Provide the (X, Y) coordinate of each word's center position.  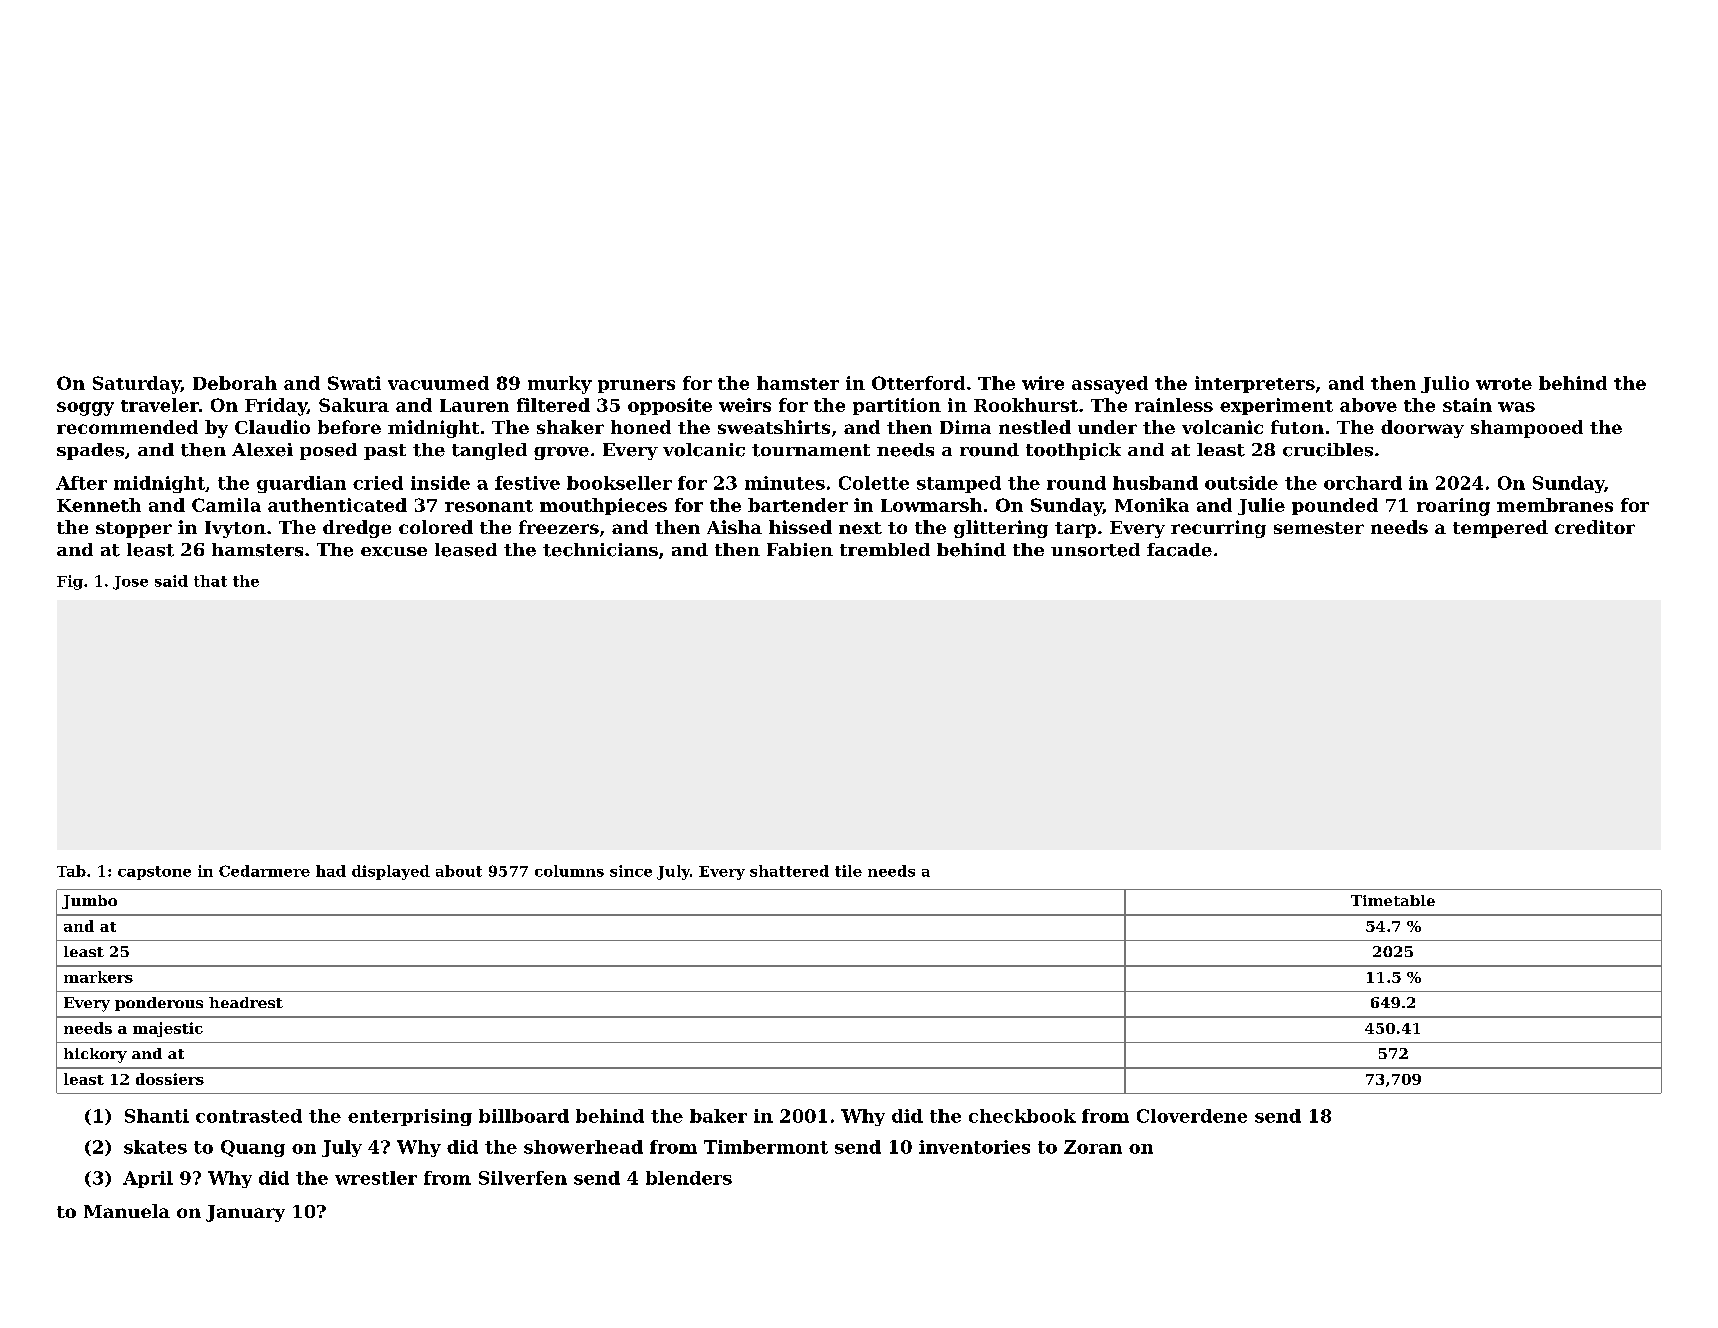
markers (98, 977)
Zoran (1093, 1147)
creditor (1595, 527)
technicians (600, 550)
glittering (1001, 529)
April (148, 1179)
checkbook (1022, 1116)
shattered (789, 871)
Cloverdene (1192, 1116)
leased (466, 550)
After (81, 483)
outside (1241, 483)
